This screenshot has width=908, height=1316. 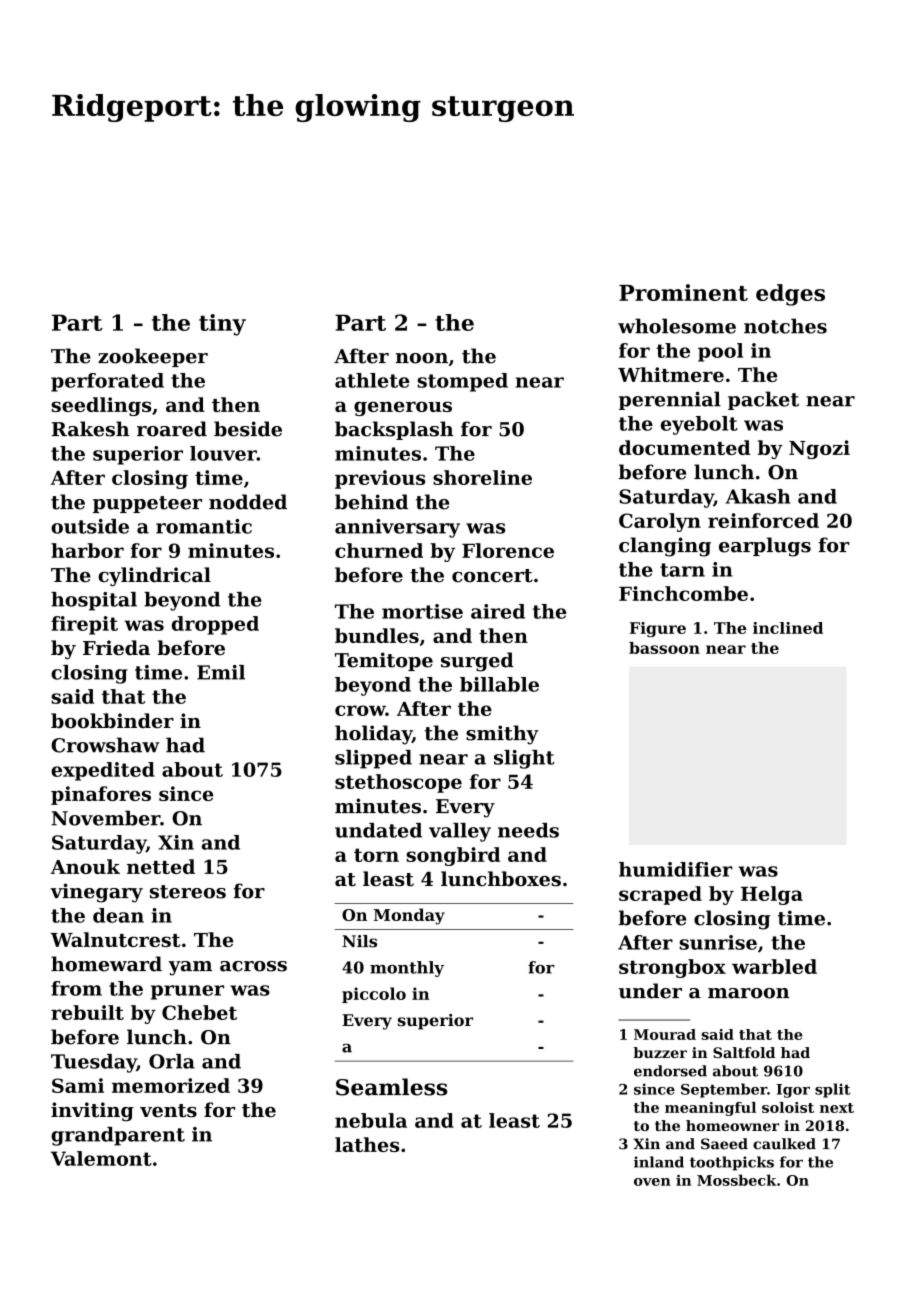 What do you see at coordinates (101, 1158) in the screenshot?
I see `Valemont` at bounding box center [101, 1158].
